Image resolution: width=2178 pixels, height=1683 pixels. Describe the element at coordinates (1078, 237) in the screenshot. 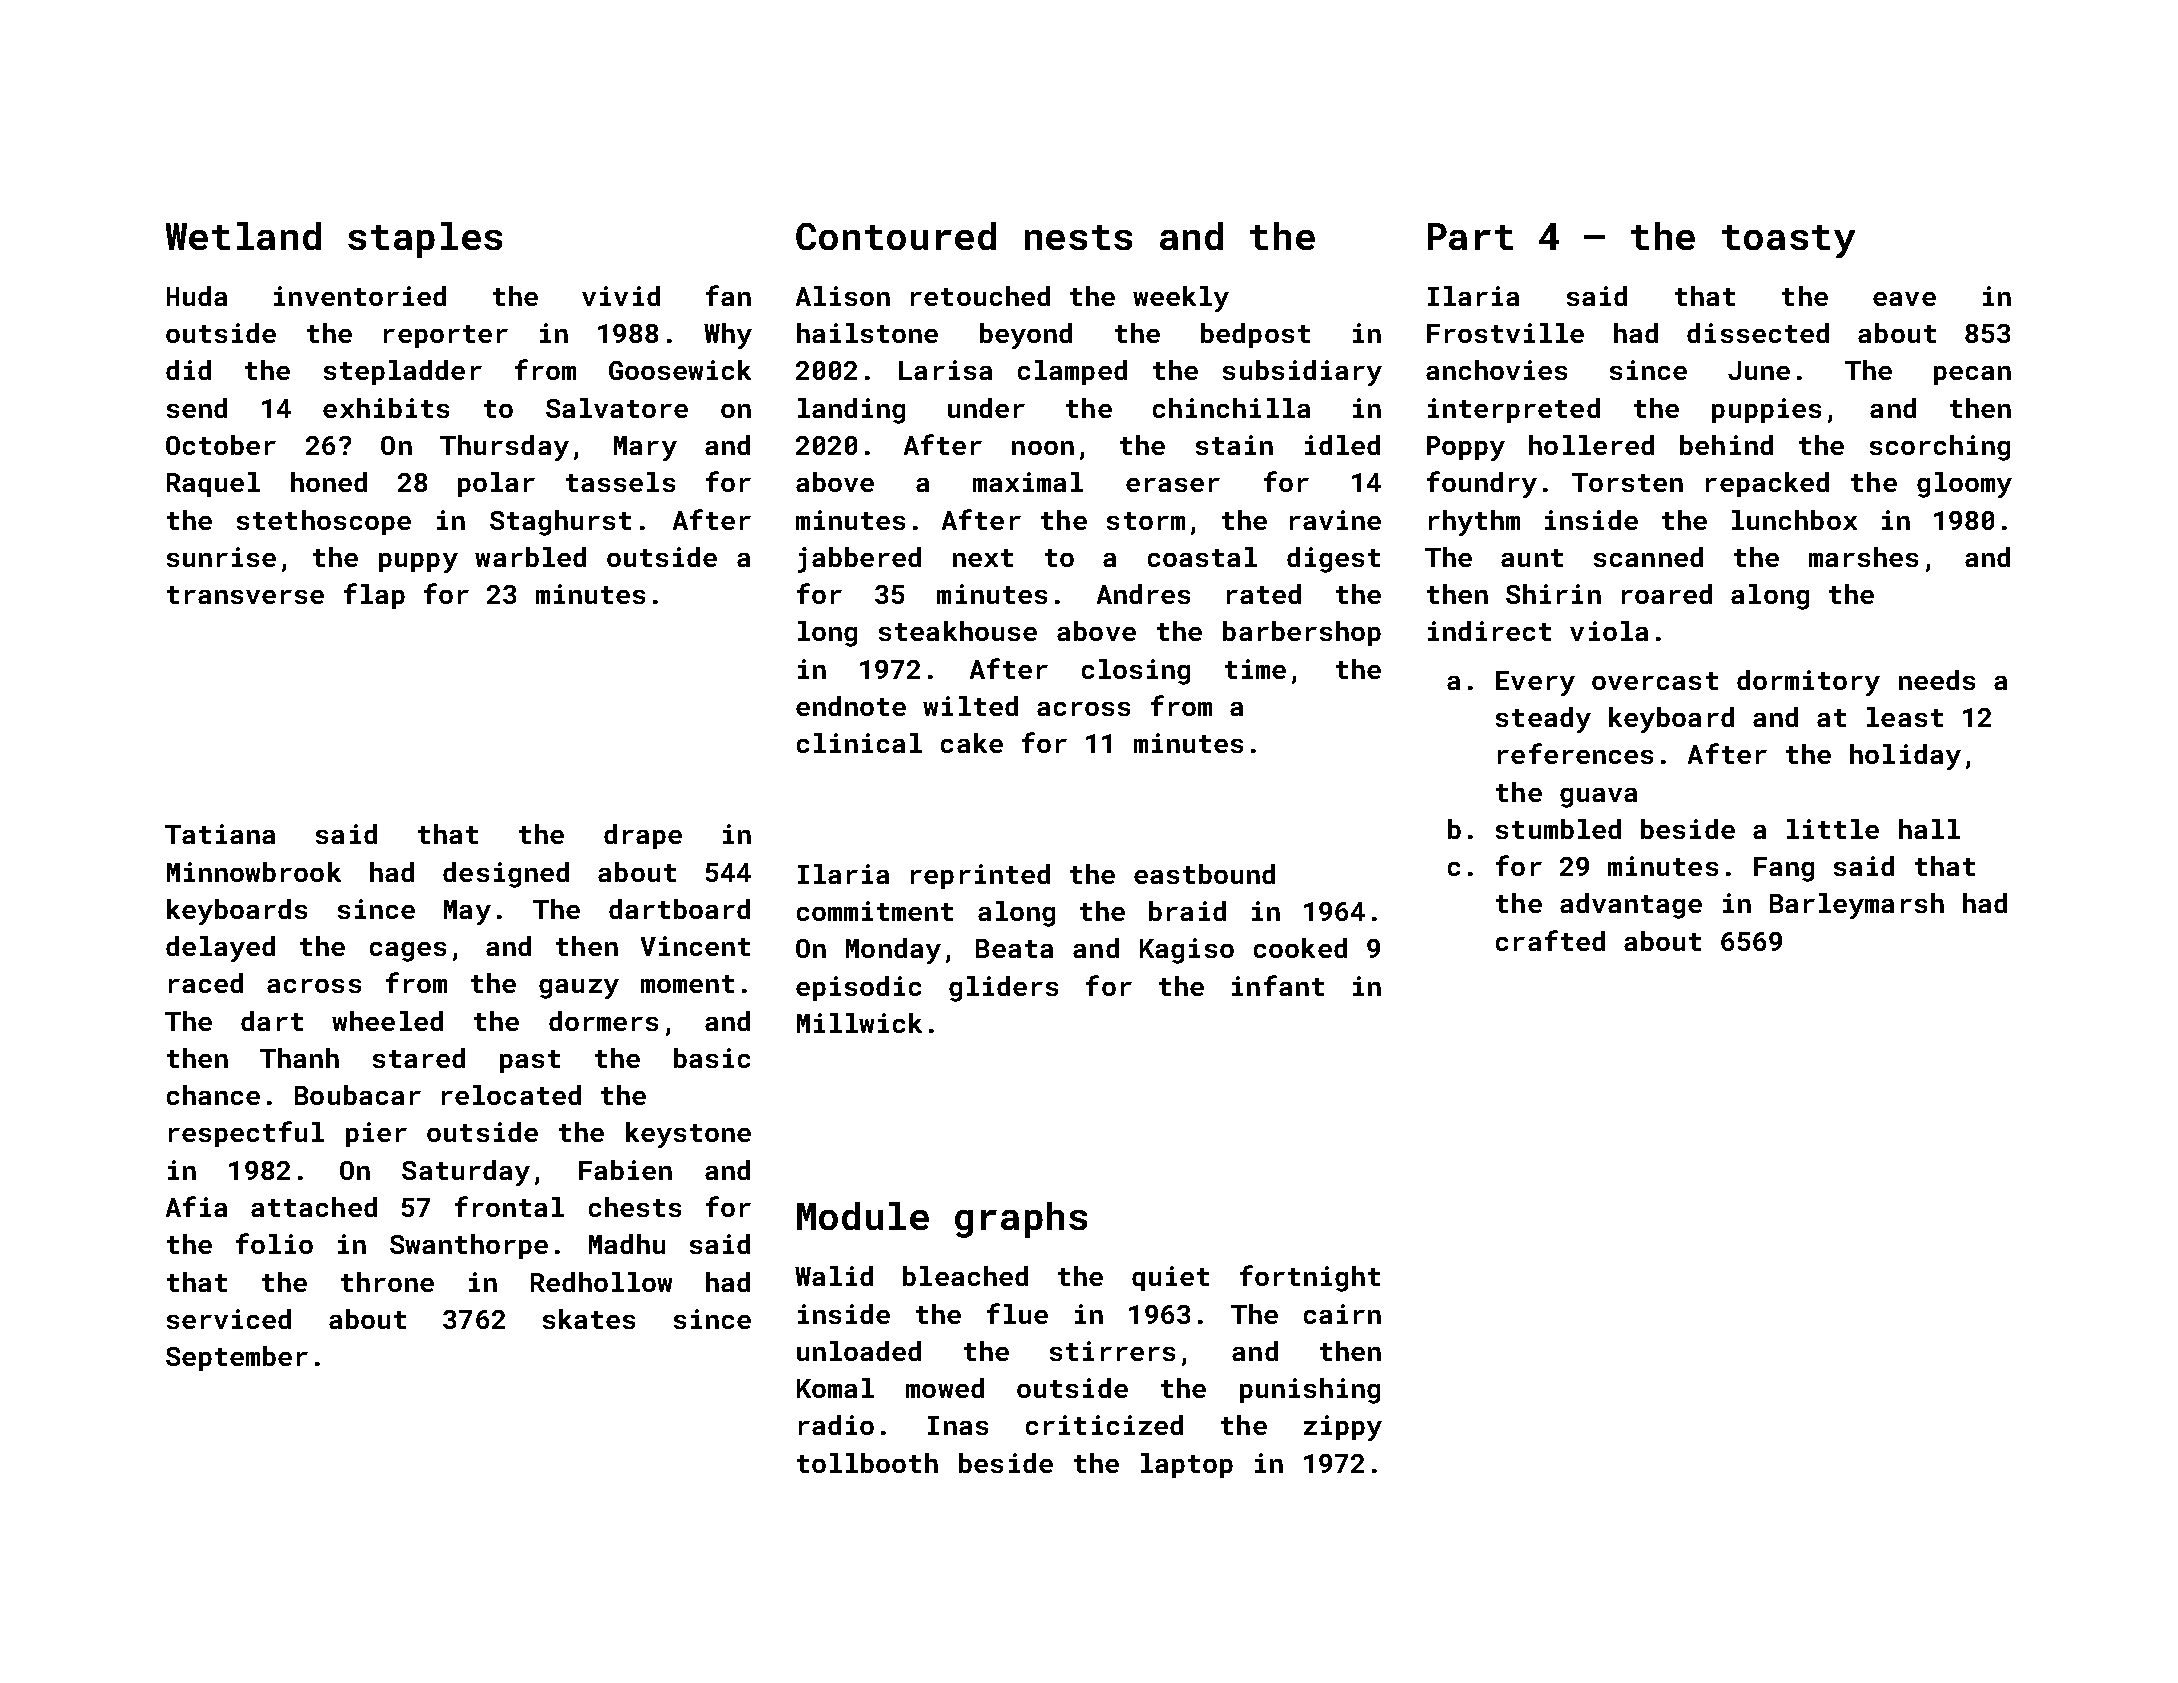

I see `nests` at that location.
